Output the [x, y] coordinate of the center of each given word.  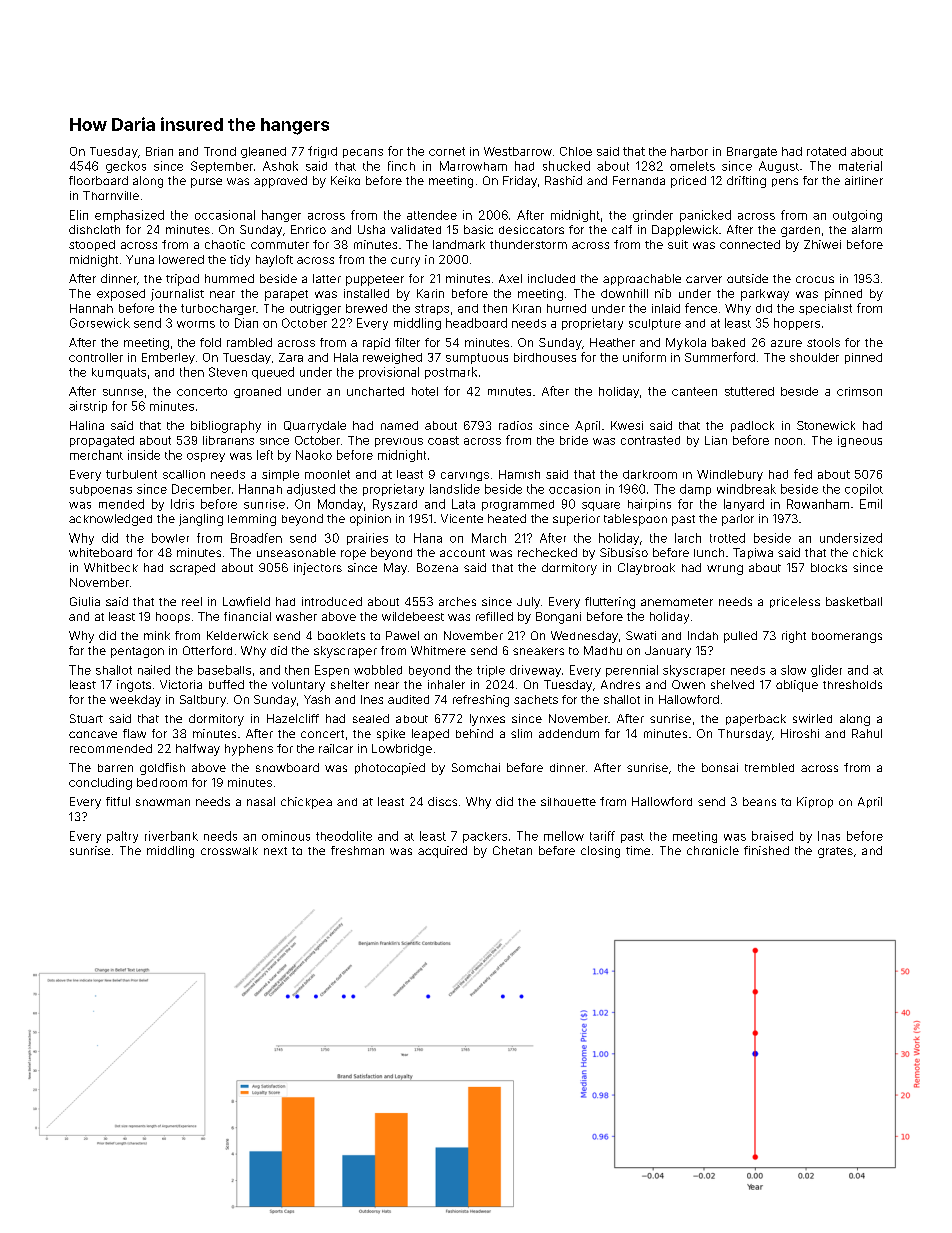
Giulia [85, 601]
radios [515, 425]
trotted [727, 538]
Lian [716, 440]
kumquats [119, 373]
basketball [854, 601]
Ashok [280, 166]
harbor [689, 151]
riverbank [171, 836]
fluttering [610, 603]
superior [576, 520]
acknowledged [110, 520]
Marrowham [473, 166]
